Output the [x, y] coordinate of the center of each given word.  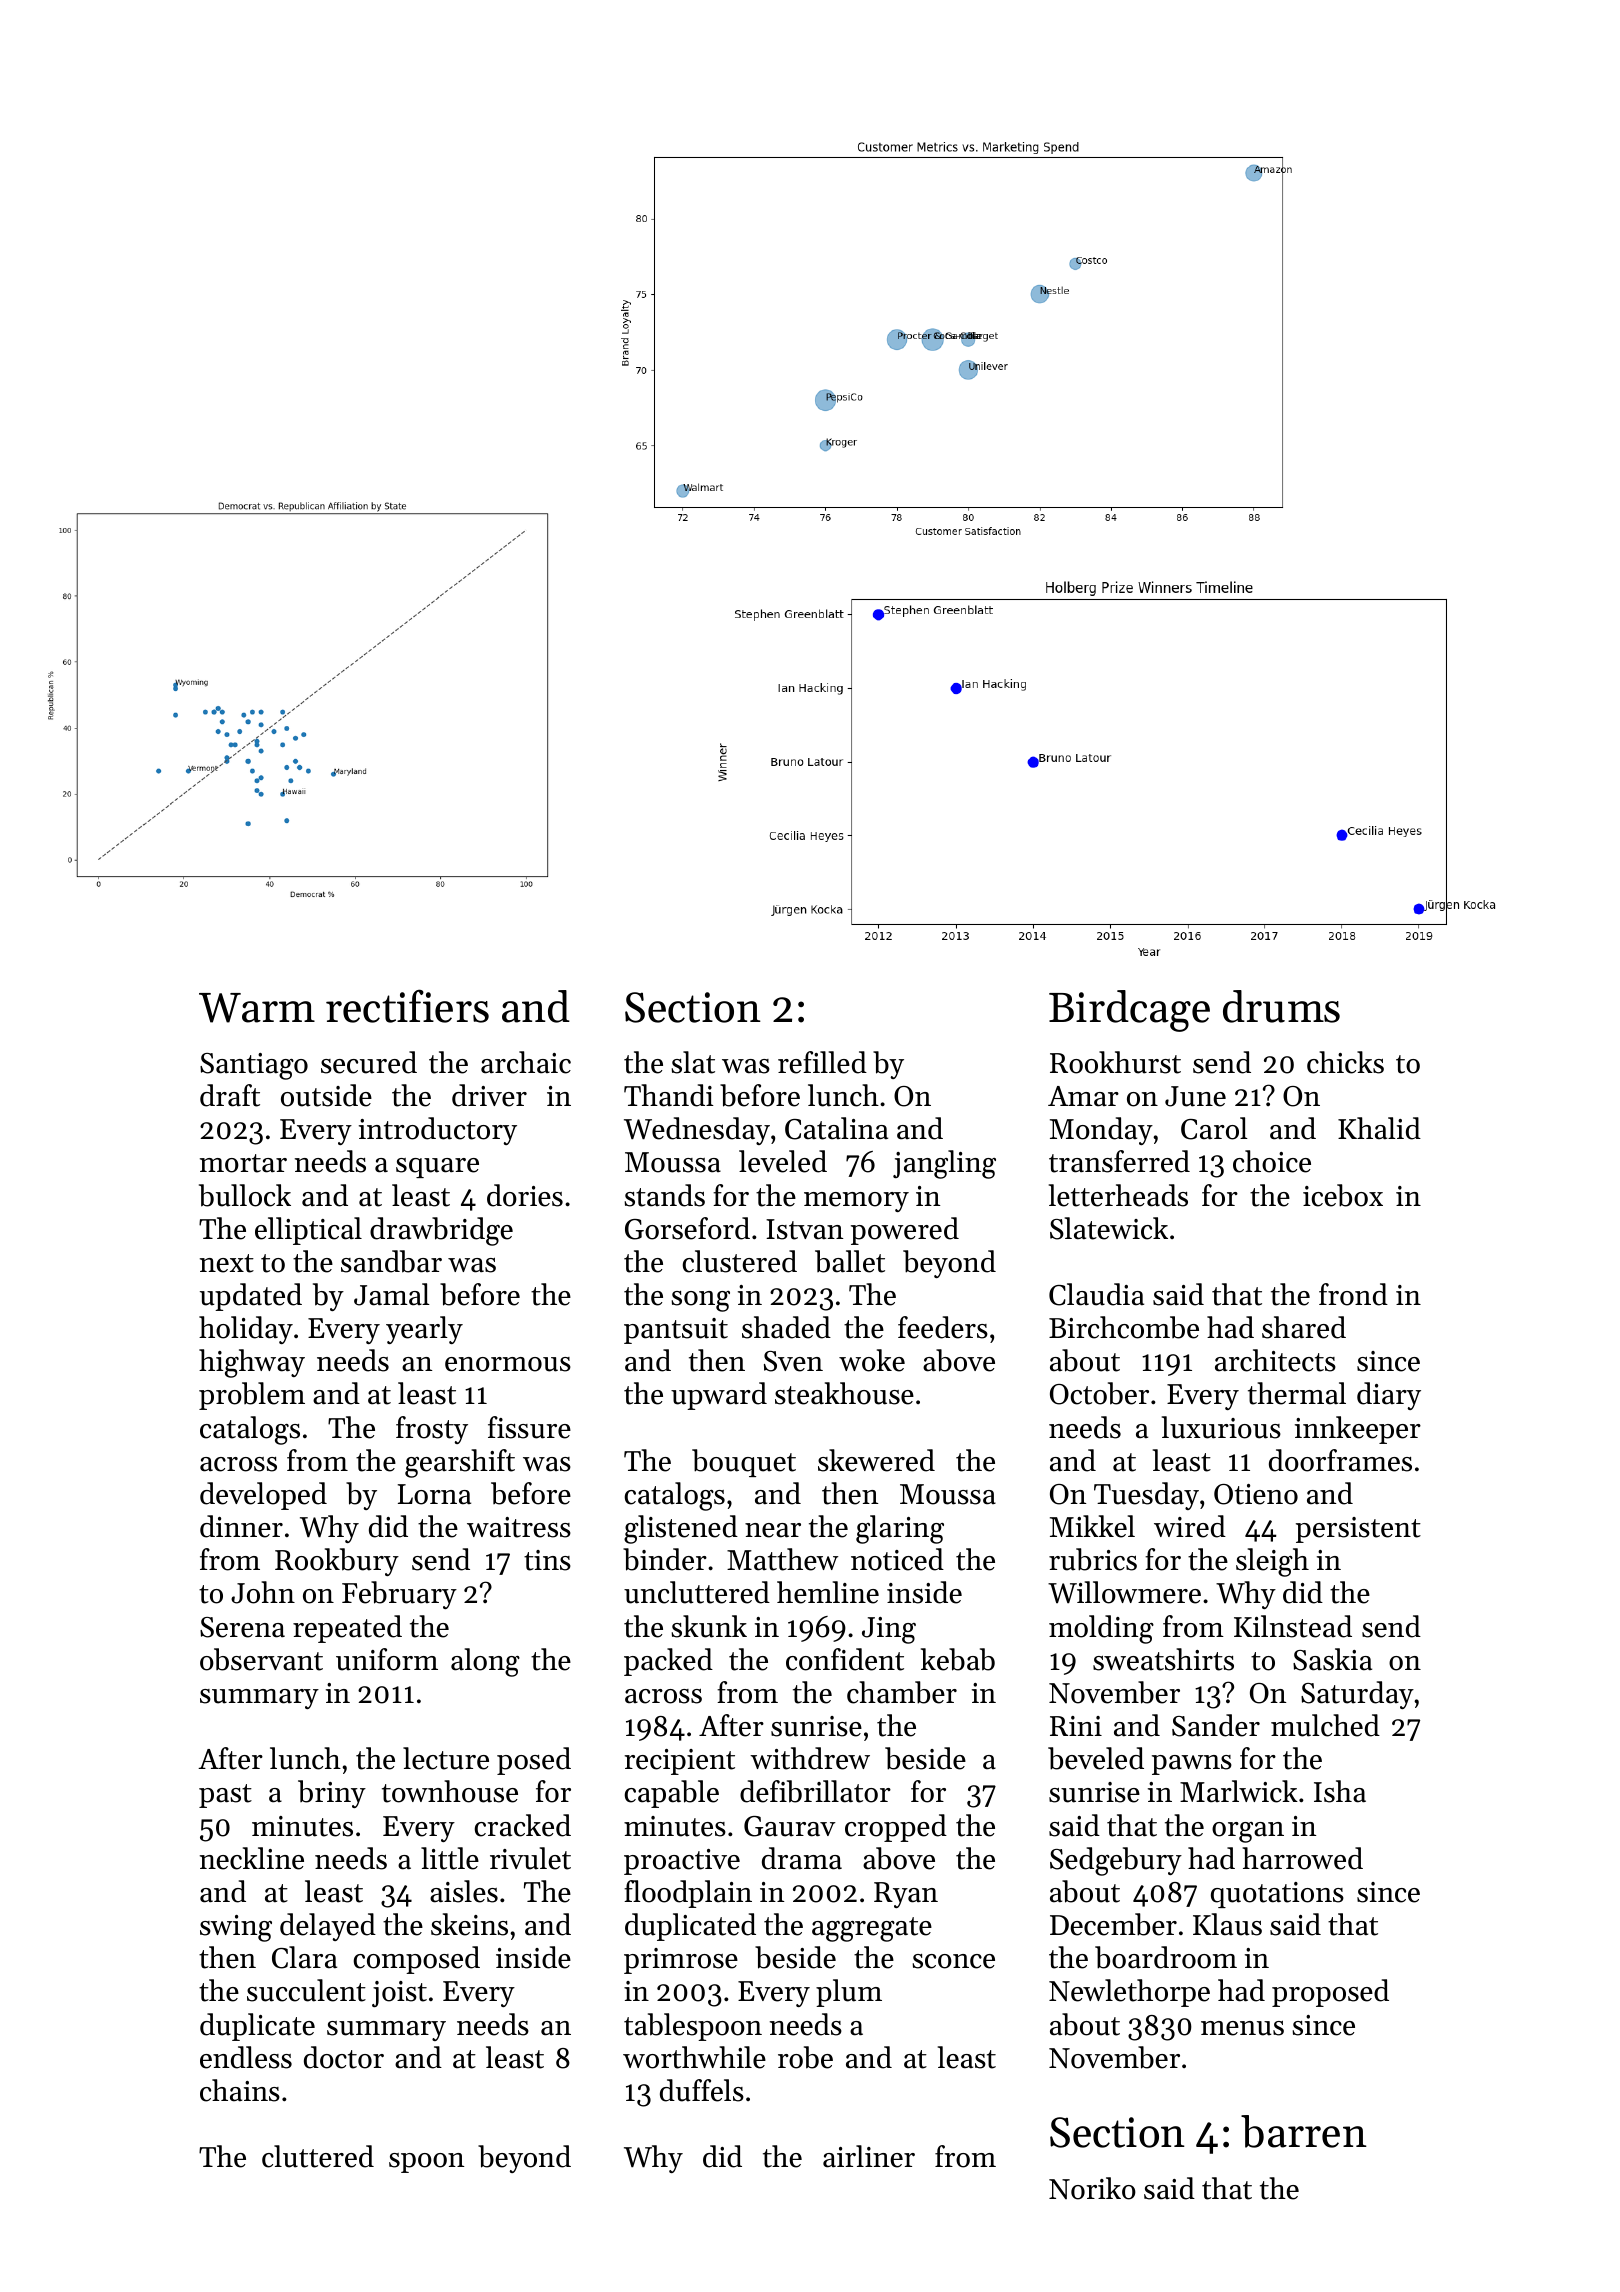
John [263, 1592]
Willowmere [1124, 1592]
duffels [702, 2090]
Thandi [669, 1095]
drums [1281, 1006]
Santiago [254, 1066]
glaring [900, 1529]
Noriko [1092, 2188]
